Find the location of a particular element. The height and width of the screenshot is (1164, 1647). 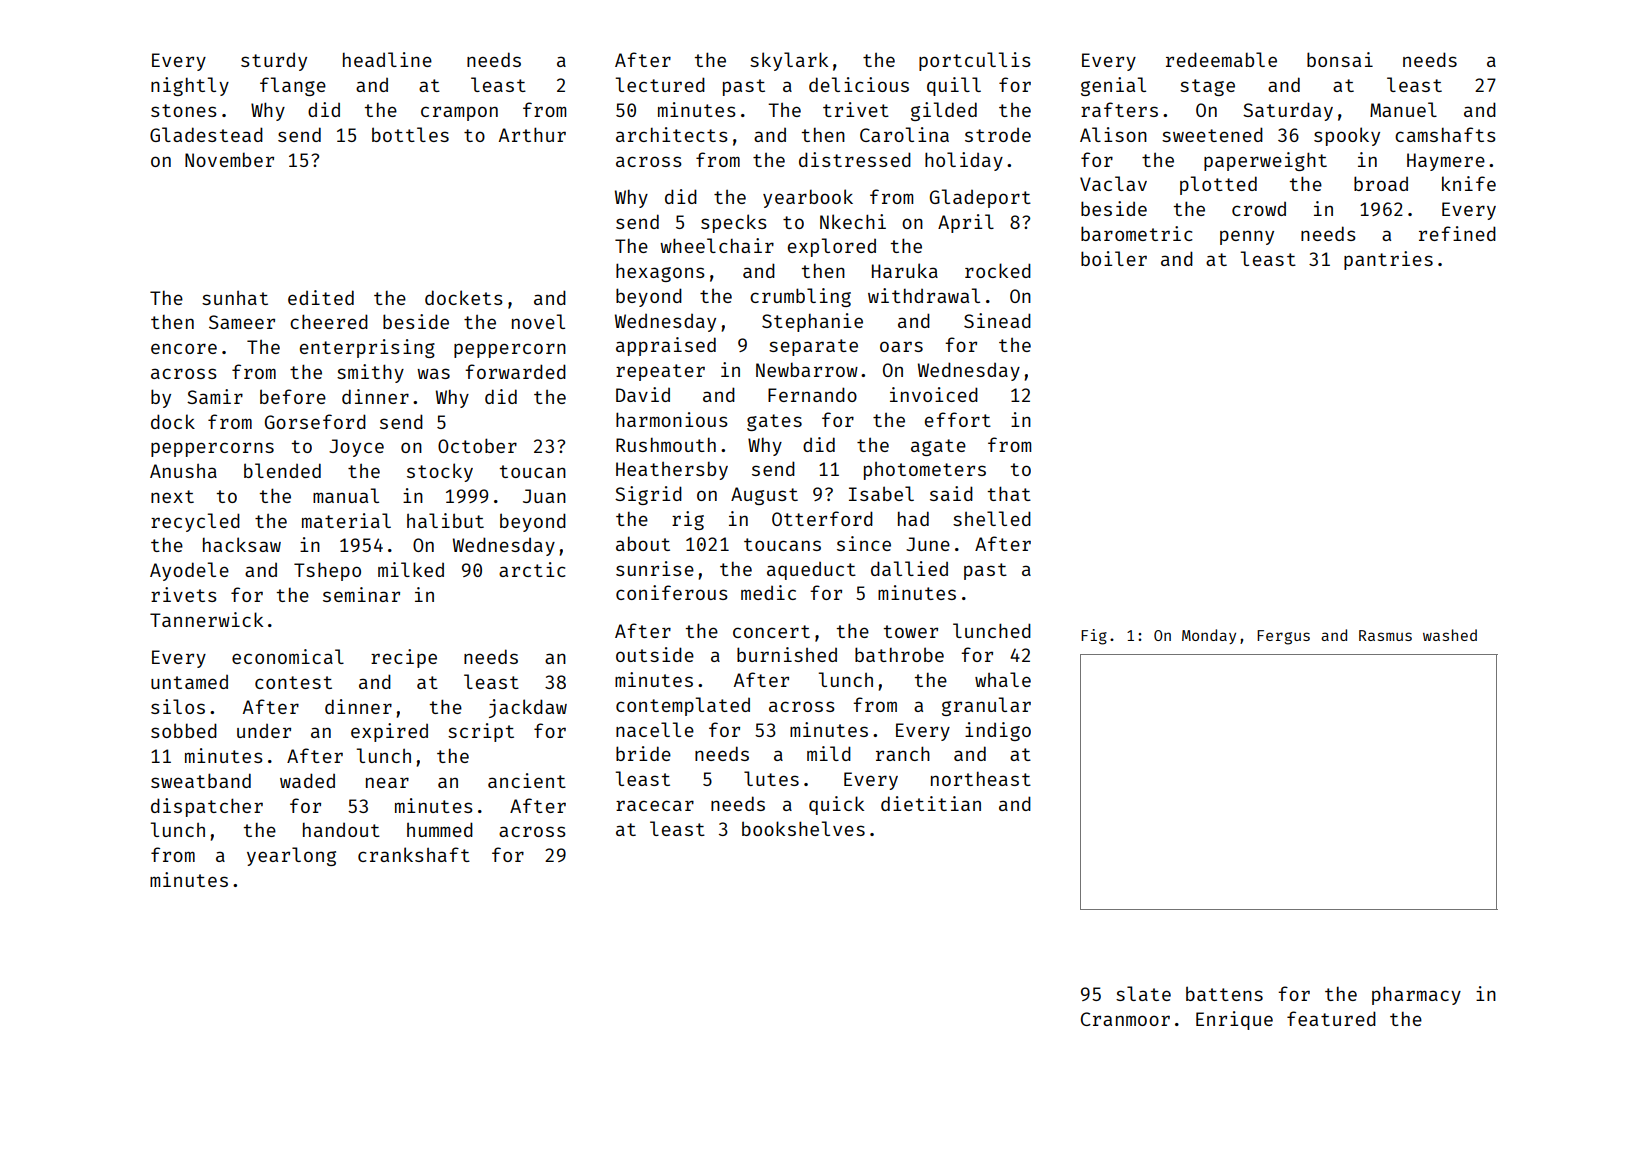

featured is located at coordinates (1331, 1018).
